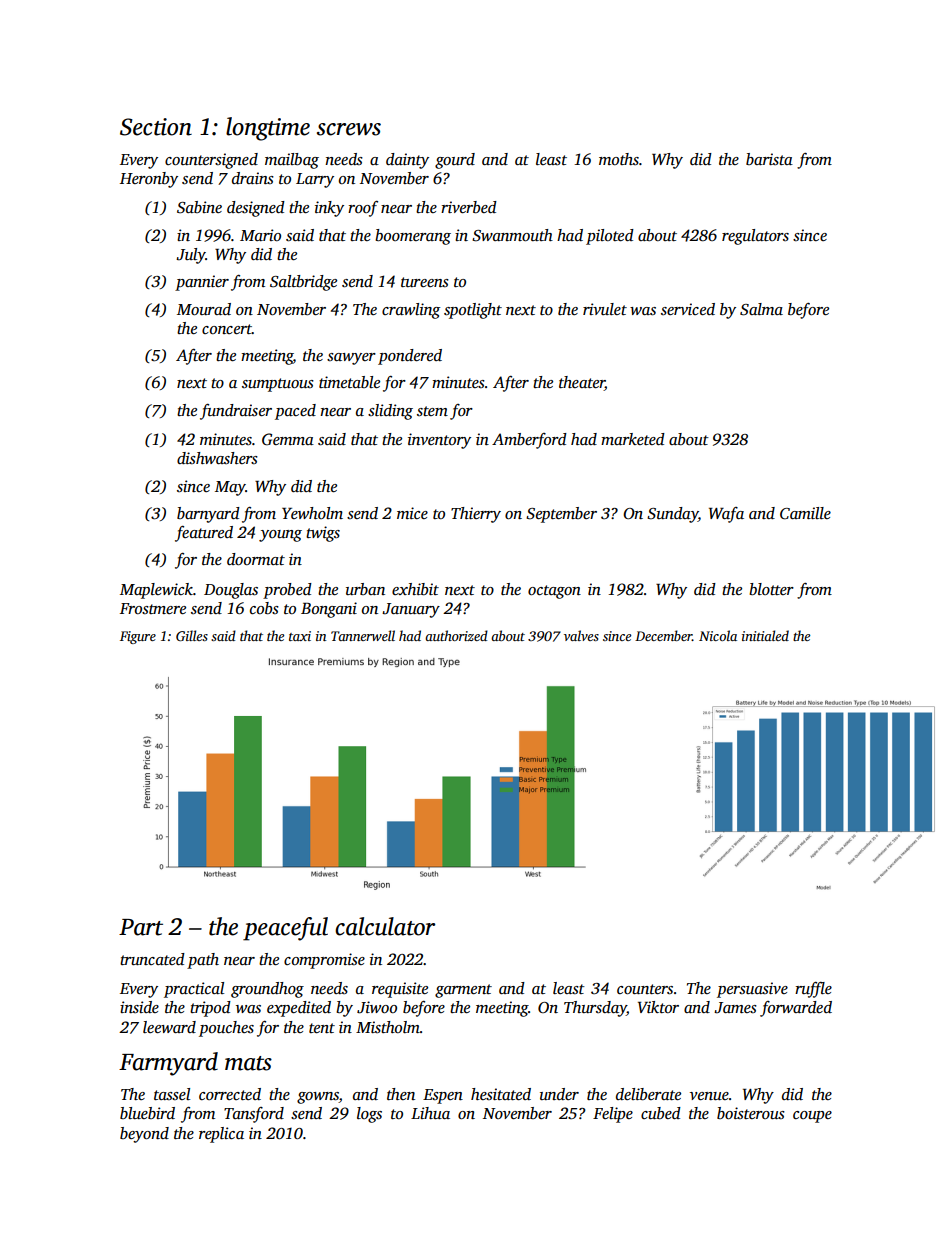 Image resolution: width=952 pixels, height=1233 pixels. Describe the element at coordinates (769, 159) in the screenshot. I see `barista` at that location.
